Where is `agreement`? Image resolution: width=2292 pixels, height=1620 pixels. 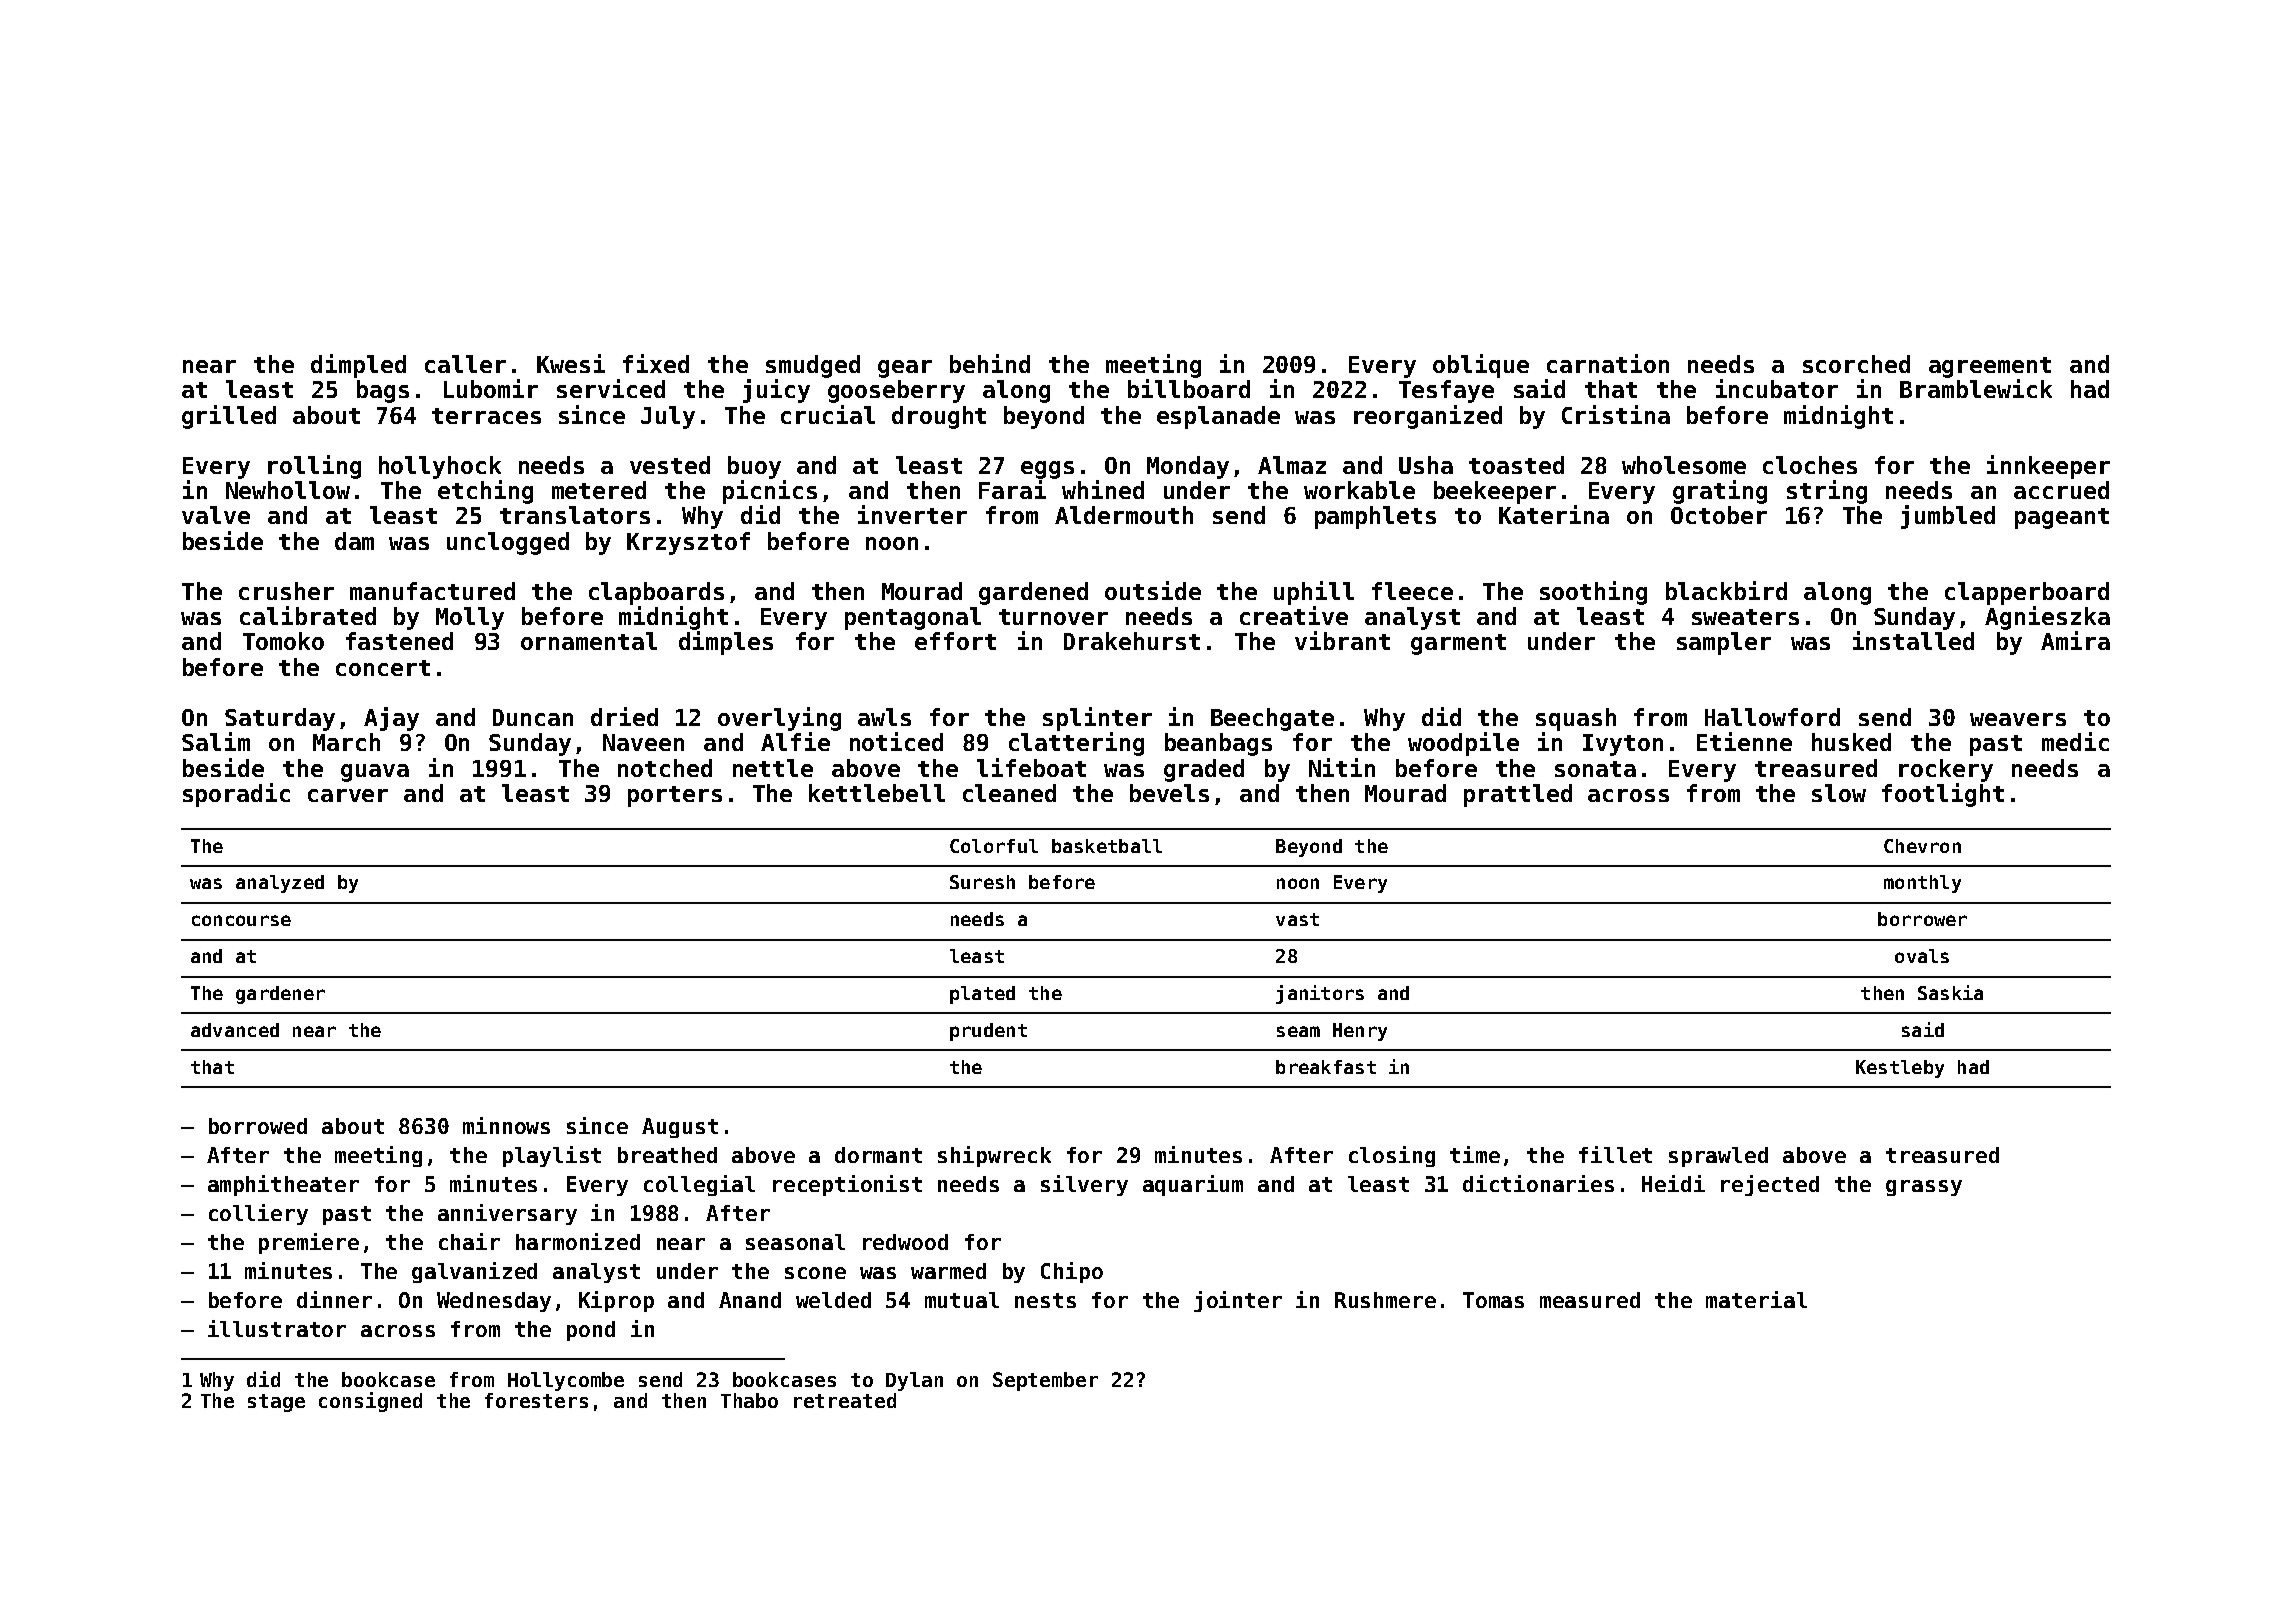
agreement is located at coordinates (1990, 367).
